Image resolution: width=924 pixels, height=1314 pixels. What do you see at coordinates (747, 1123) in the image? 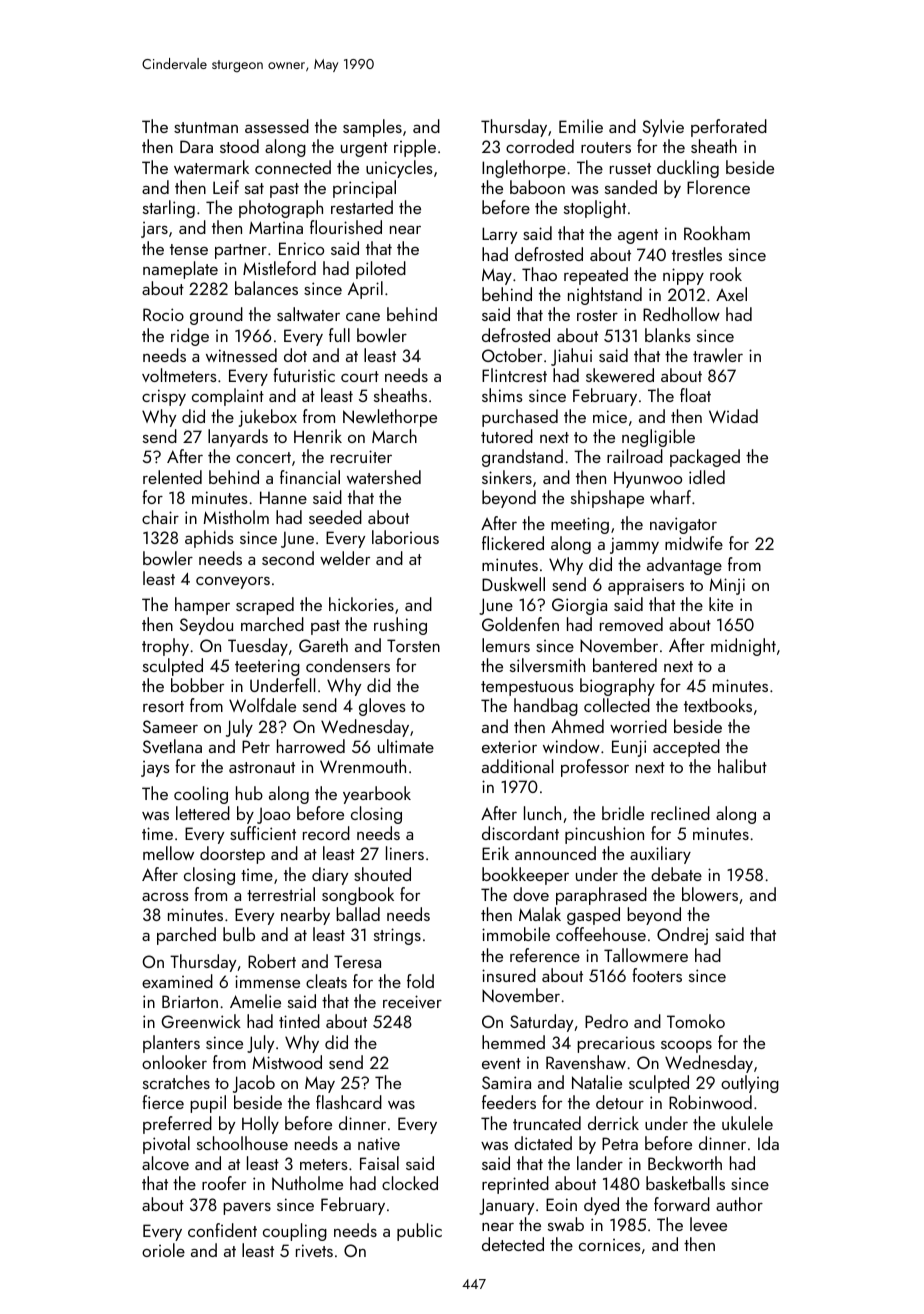
I see `ukulele` at bounding box center [747, 1123].
